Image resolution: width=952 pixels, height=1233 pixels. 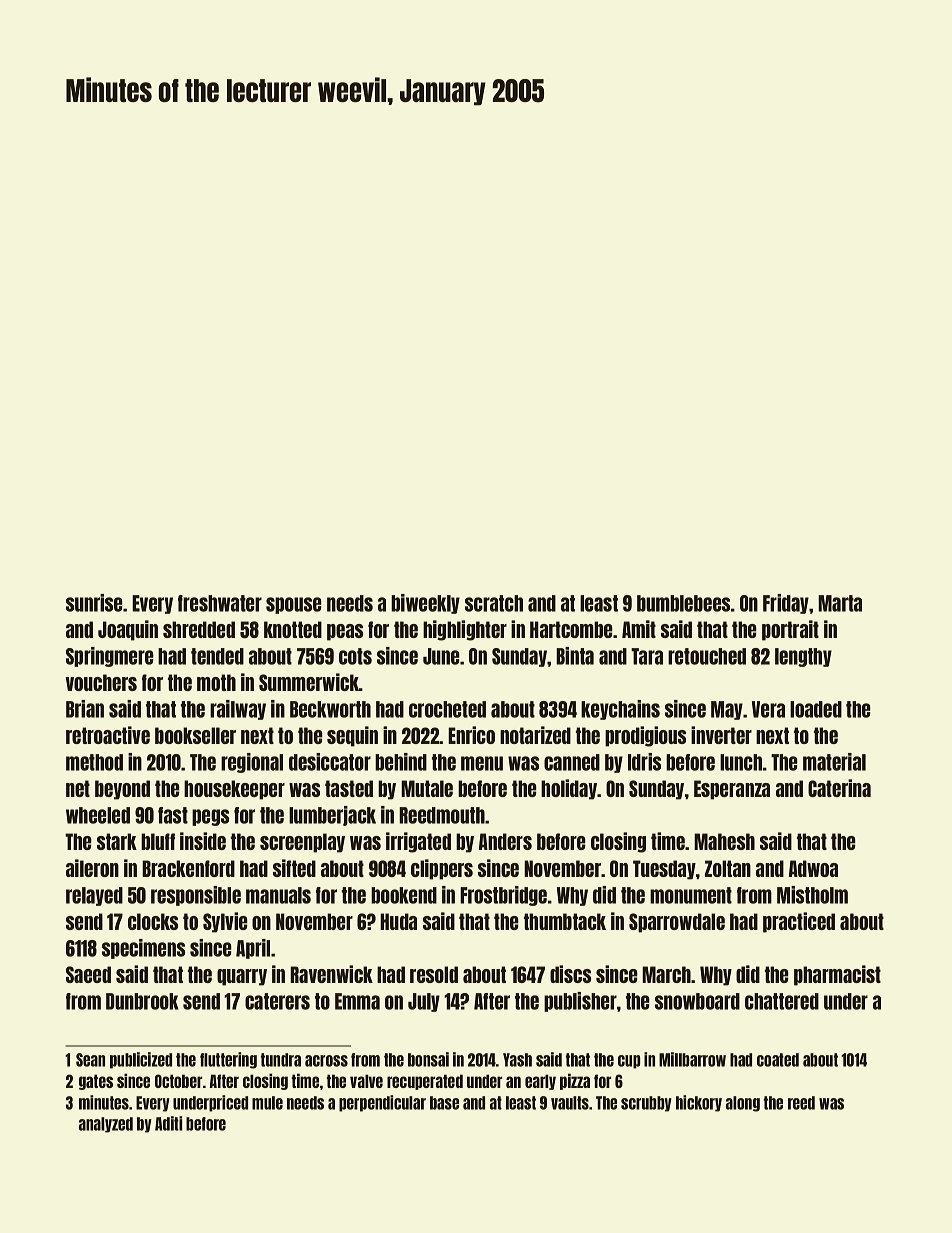 I want to click on loaded, so click(x=816, y=709).
